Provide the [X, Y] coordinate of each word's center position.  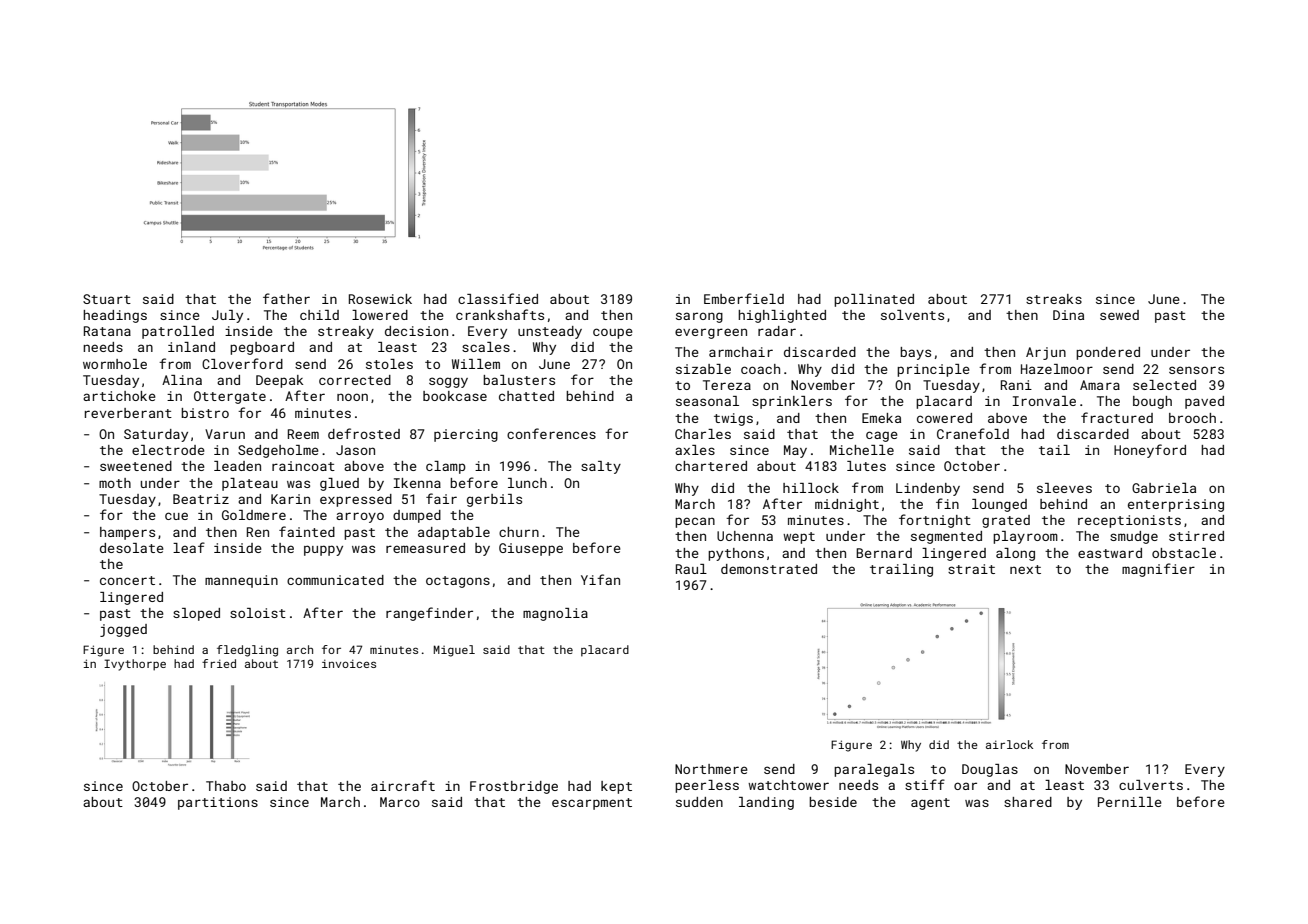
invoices [349, 663]
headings [115, 316]
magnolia [555, 614]
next [1025, 569]
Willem [476, 364]
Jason [355, 450]
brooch [1192, 418]
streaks [1054, 299]
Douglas [990, 770]
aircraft [403, 785]
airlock [1009, 744]
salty [601, 467]
